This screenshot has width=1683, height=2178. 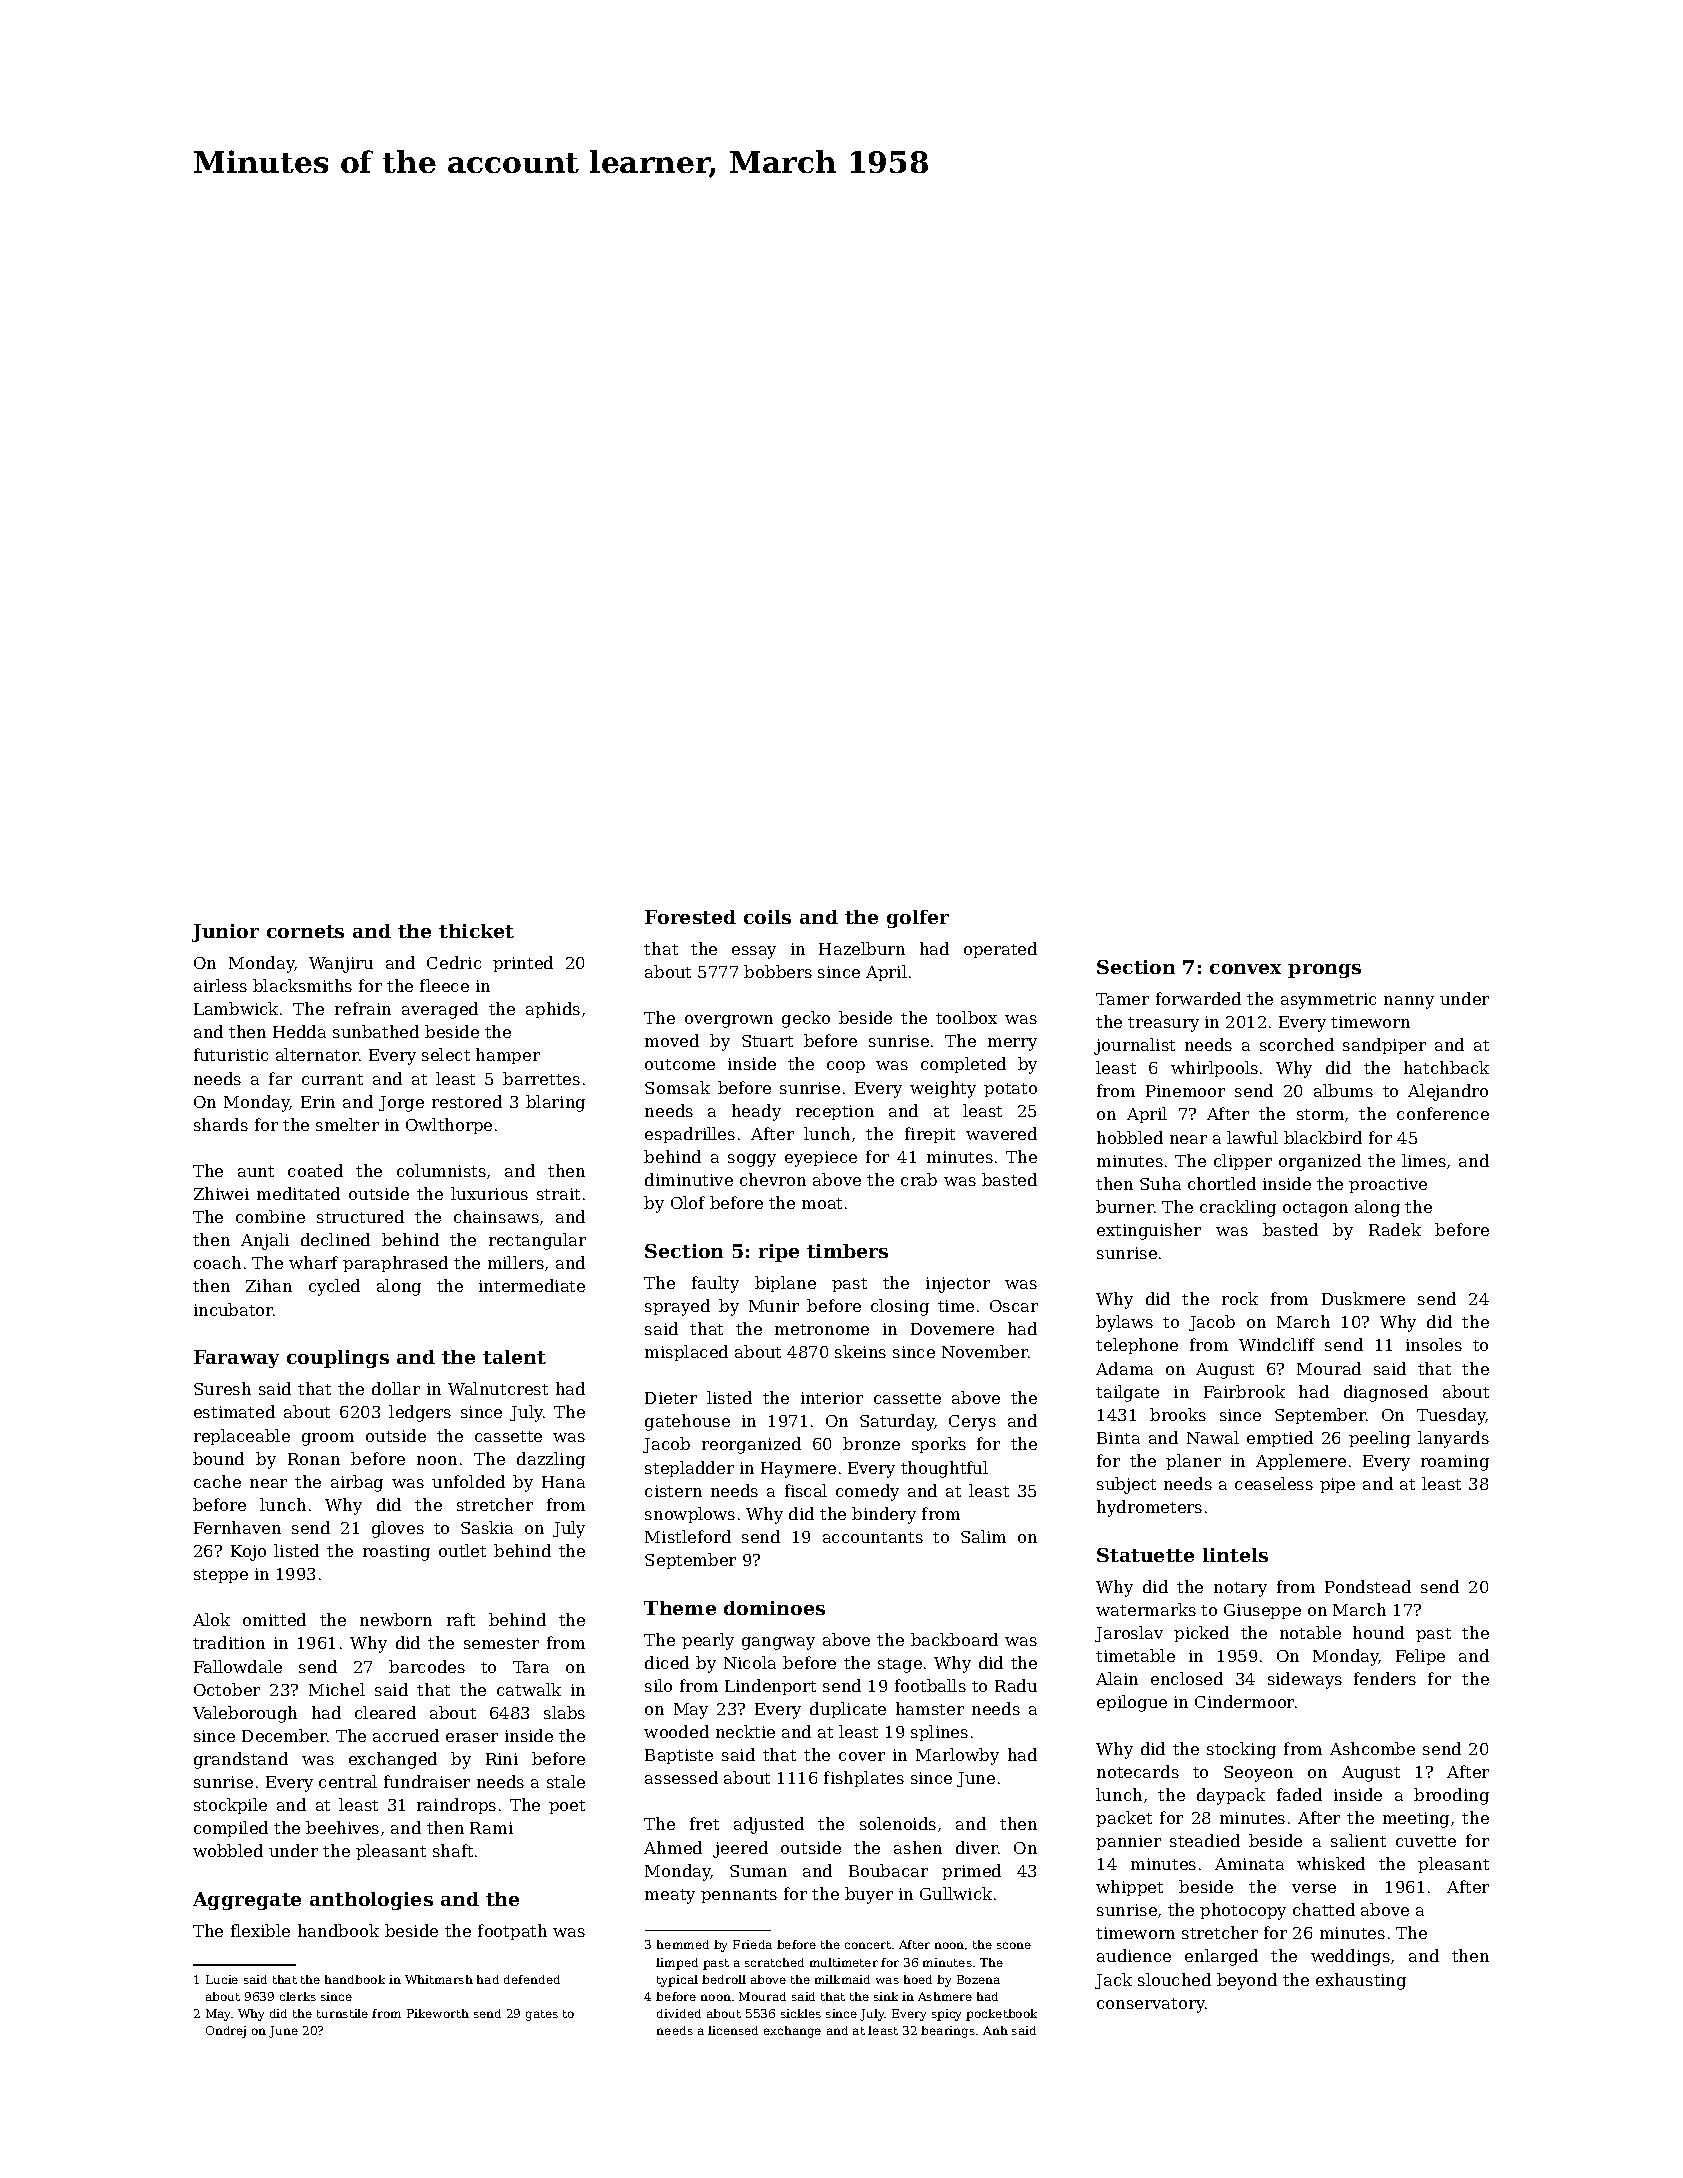 What do you see at coordinates (1385, 1678) in the screenshot?
I see `fenders` at bounding box center [1385, 1678].
